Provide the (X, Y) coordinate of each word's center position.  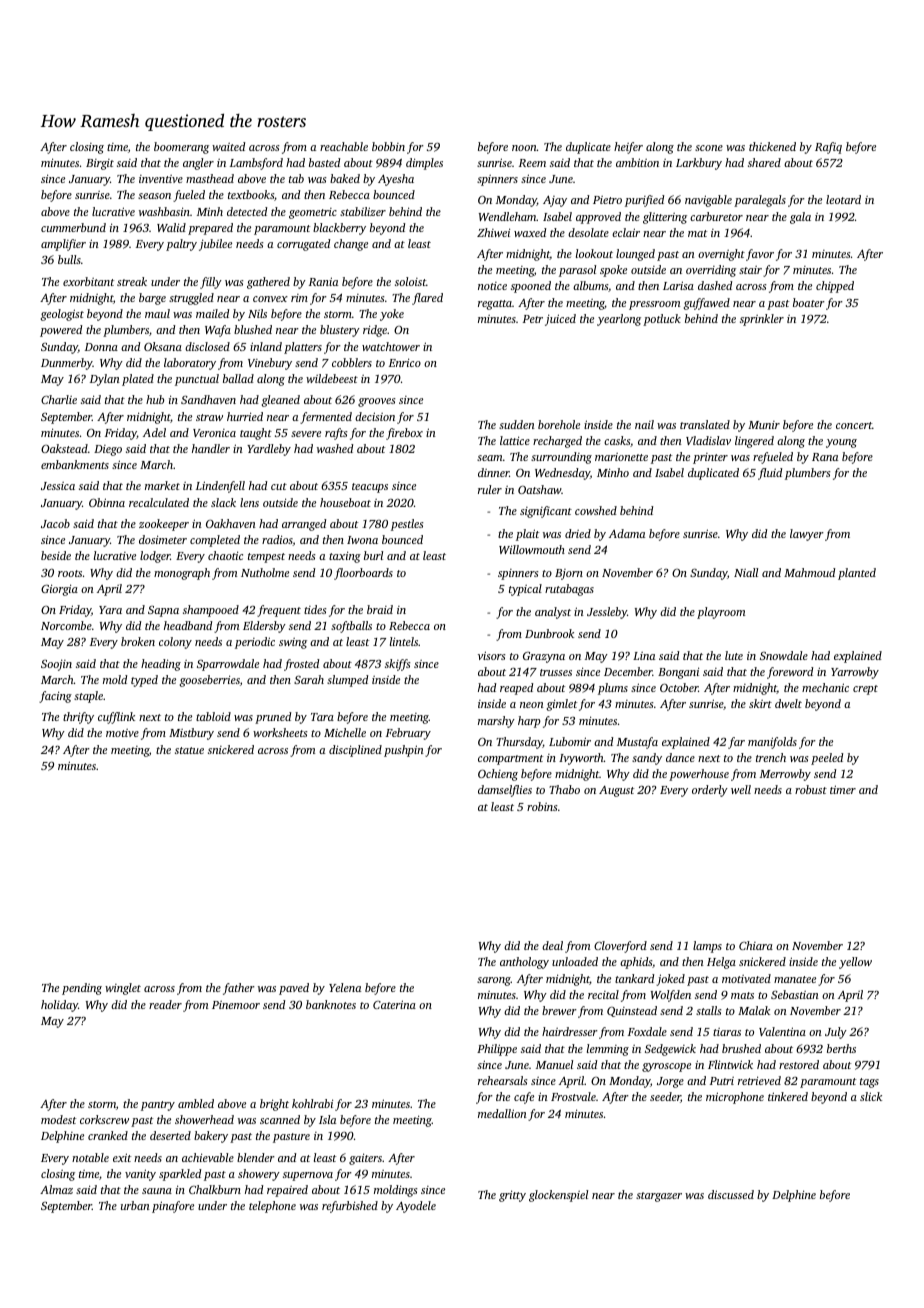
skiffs (398, 665)
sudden (517, 424)
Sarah (309, 679)
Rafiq (828, 148)
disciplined (355, 751)
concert (854, 425)
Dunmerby (67, 364)
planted (857, 574)
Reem (532, 163)
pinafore (173, 1207)
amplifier (63, 245)
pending (82, 989)
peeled (827, 759)
